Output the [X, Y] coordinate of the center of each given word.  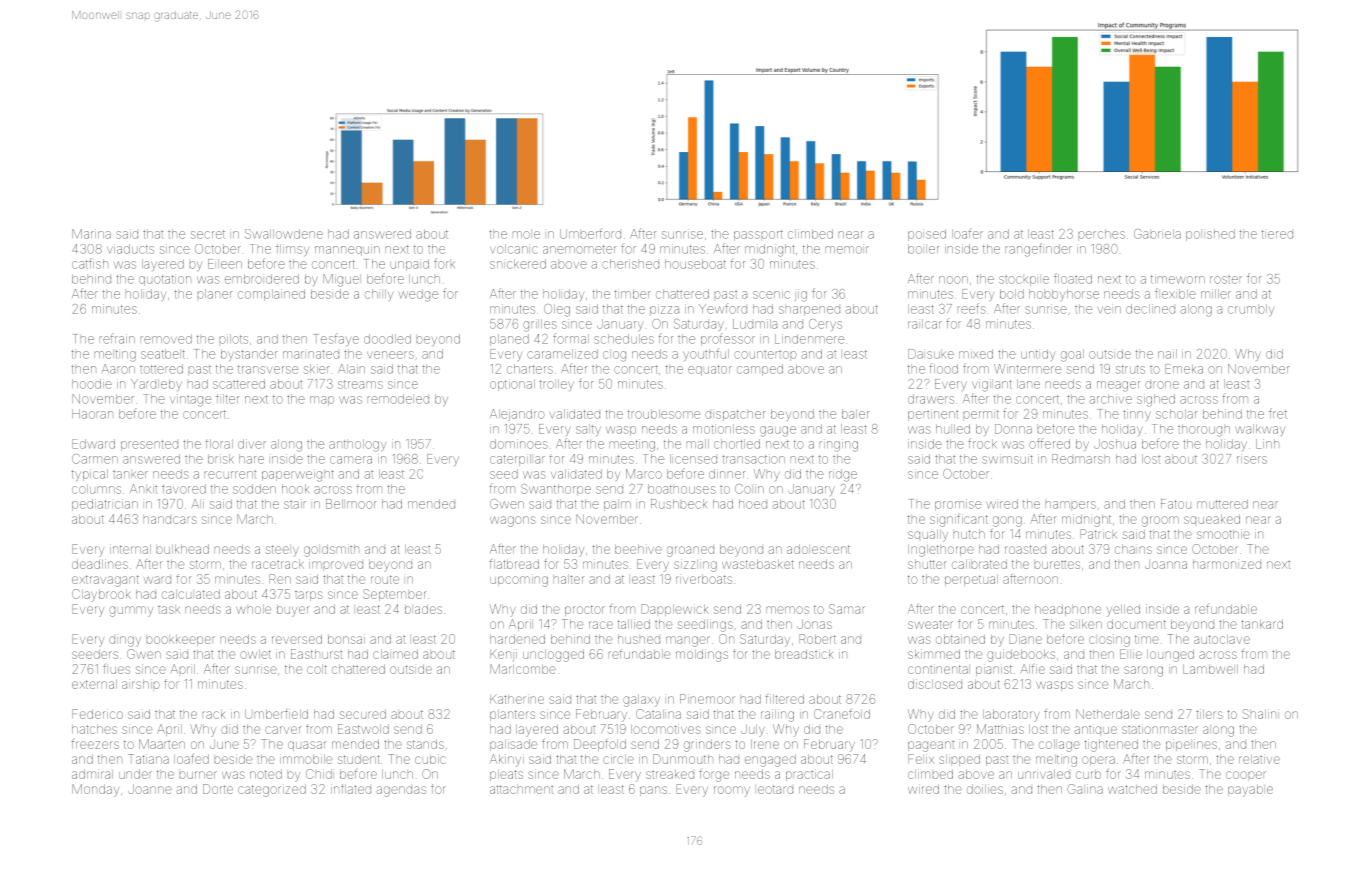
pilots [234, 339]
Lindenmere [809, 339]
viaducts [130, 249]
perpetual [971, 580]
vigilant [992, 385]
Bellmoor [351, 504]
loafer [967, 233]
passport [758, 235]
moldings [702, 655]
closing [1109, 641]
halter [569, 579]
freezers [95, 744]
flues [116, 669]
